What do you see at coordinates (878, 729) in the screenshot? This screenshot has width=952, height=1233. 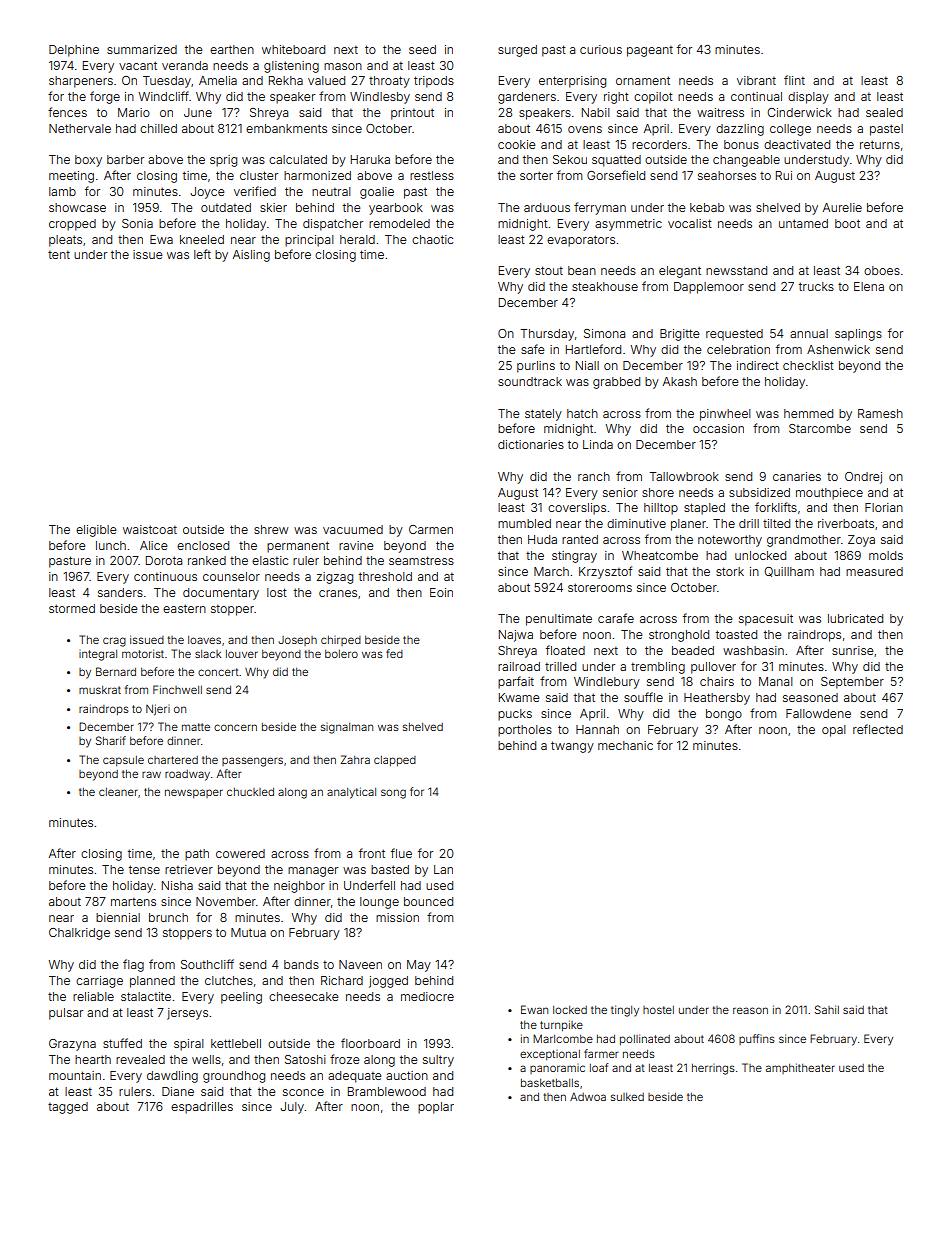 I see `reflected` at bounding box center [878, 729].
